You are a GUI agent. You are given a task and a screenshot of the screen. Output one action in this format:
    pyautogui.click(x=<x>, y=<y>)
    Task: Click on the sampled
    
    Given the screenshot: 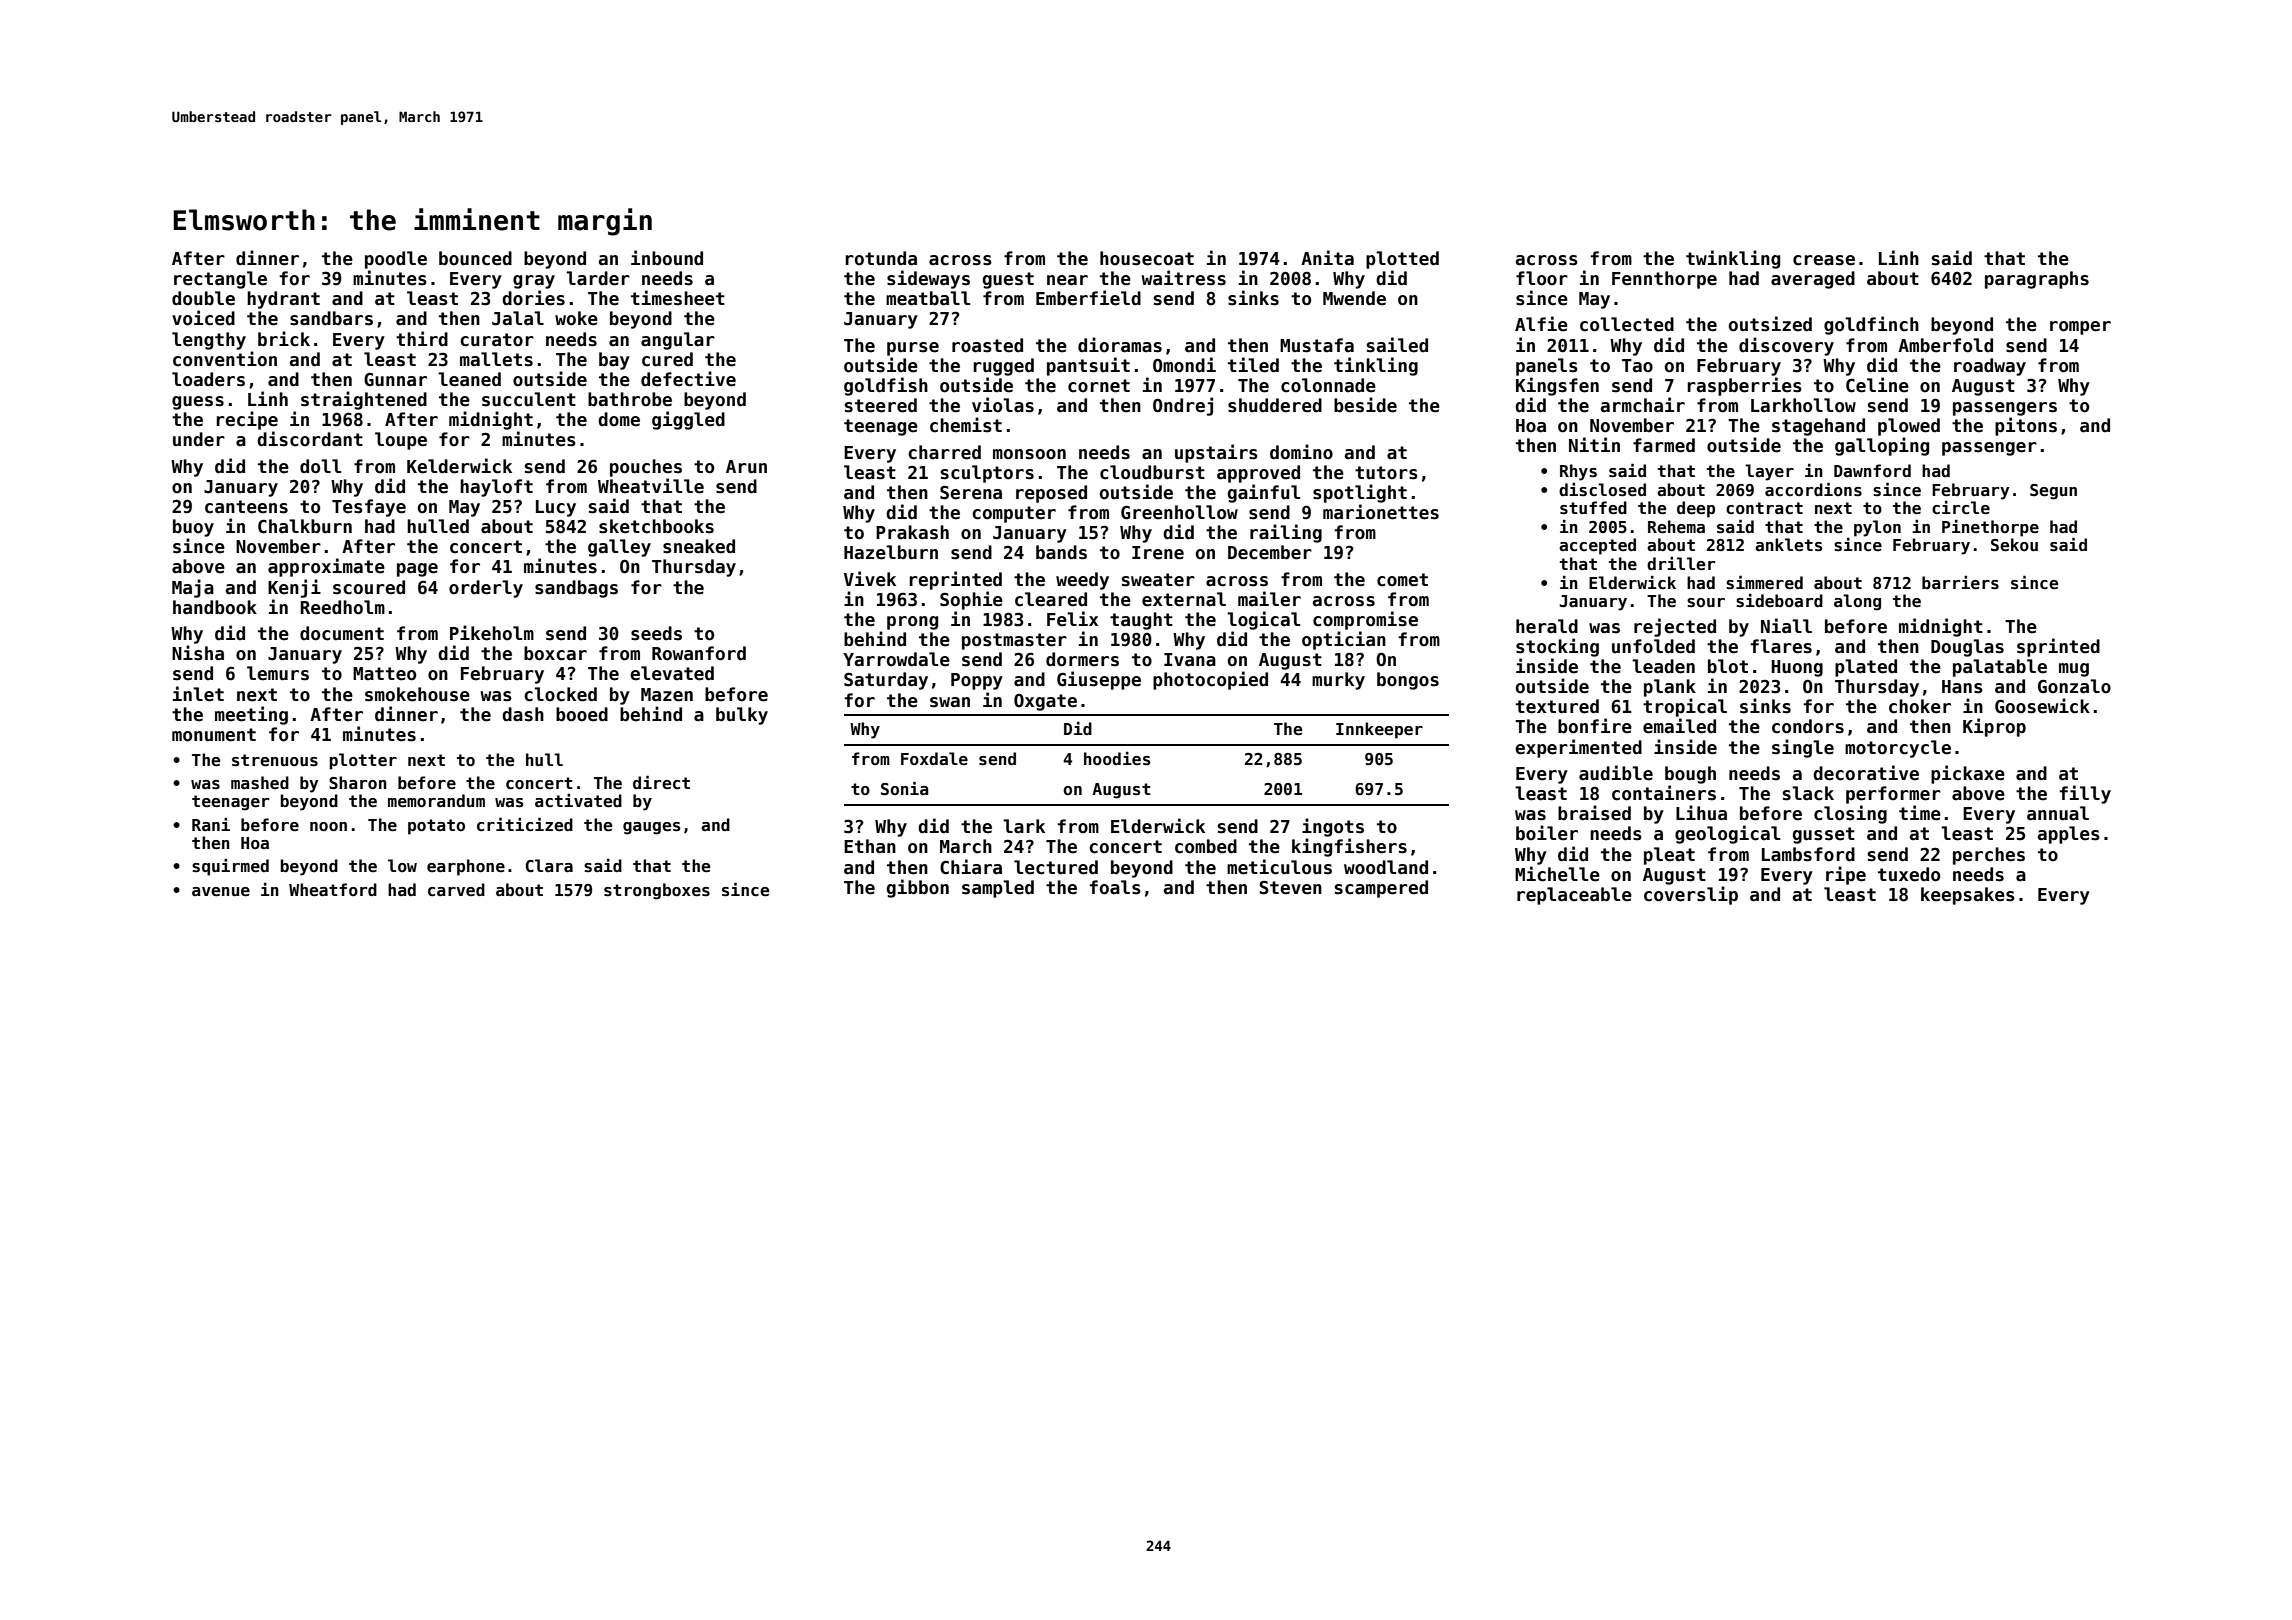 What is the action you would take?
    pyautogui.click(x=998, y=889)
